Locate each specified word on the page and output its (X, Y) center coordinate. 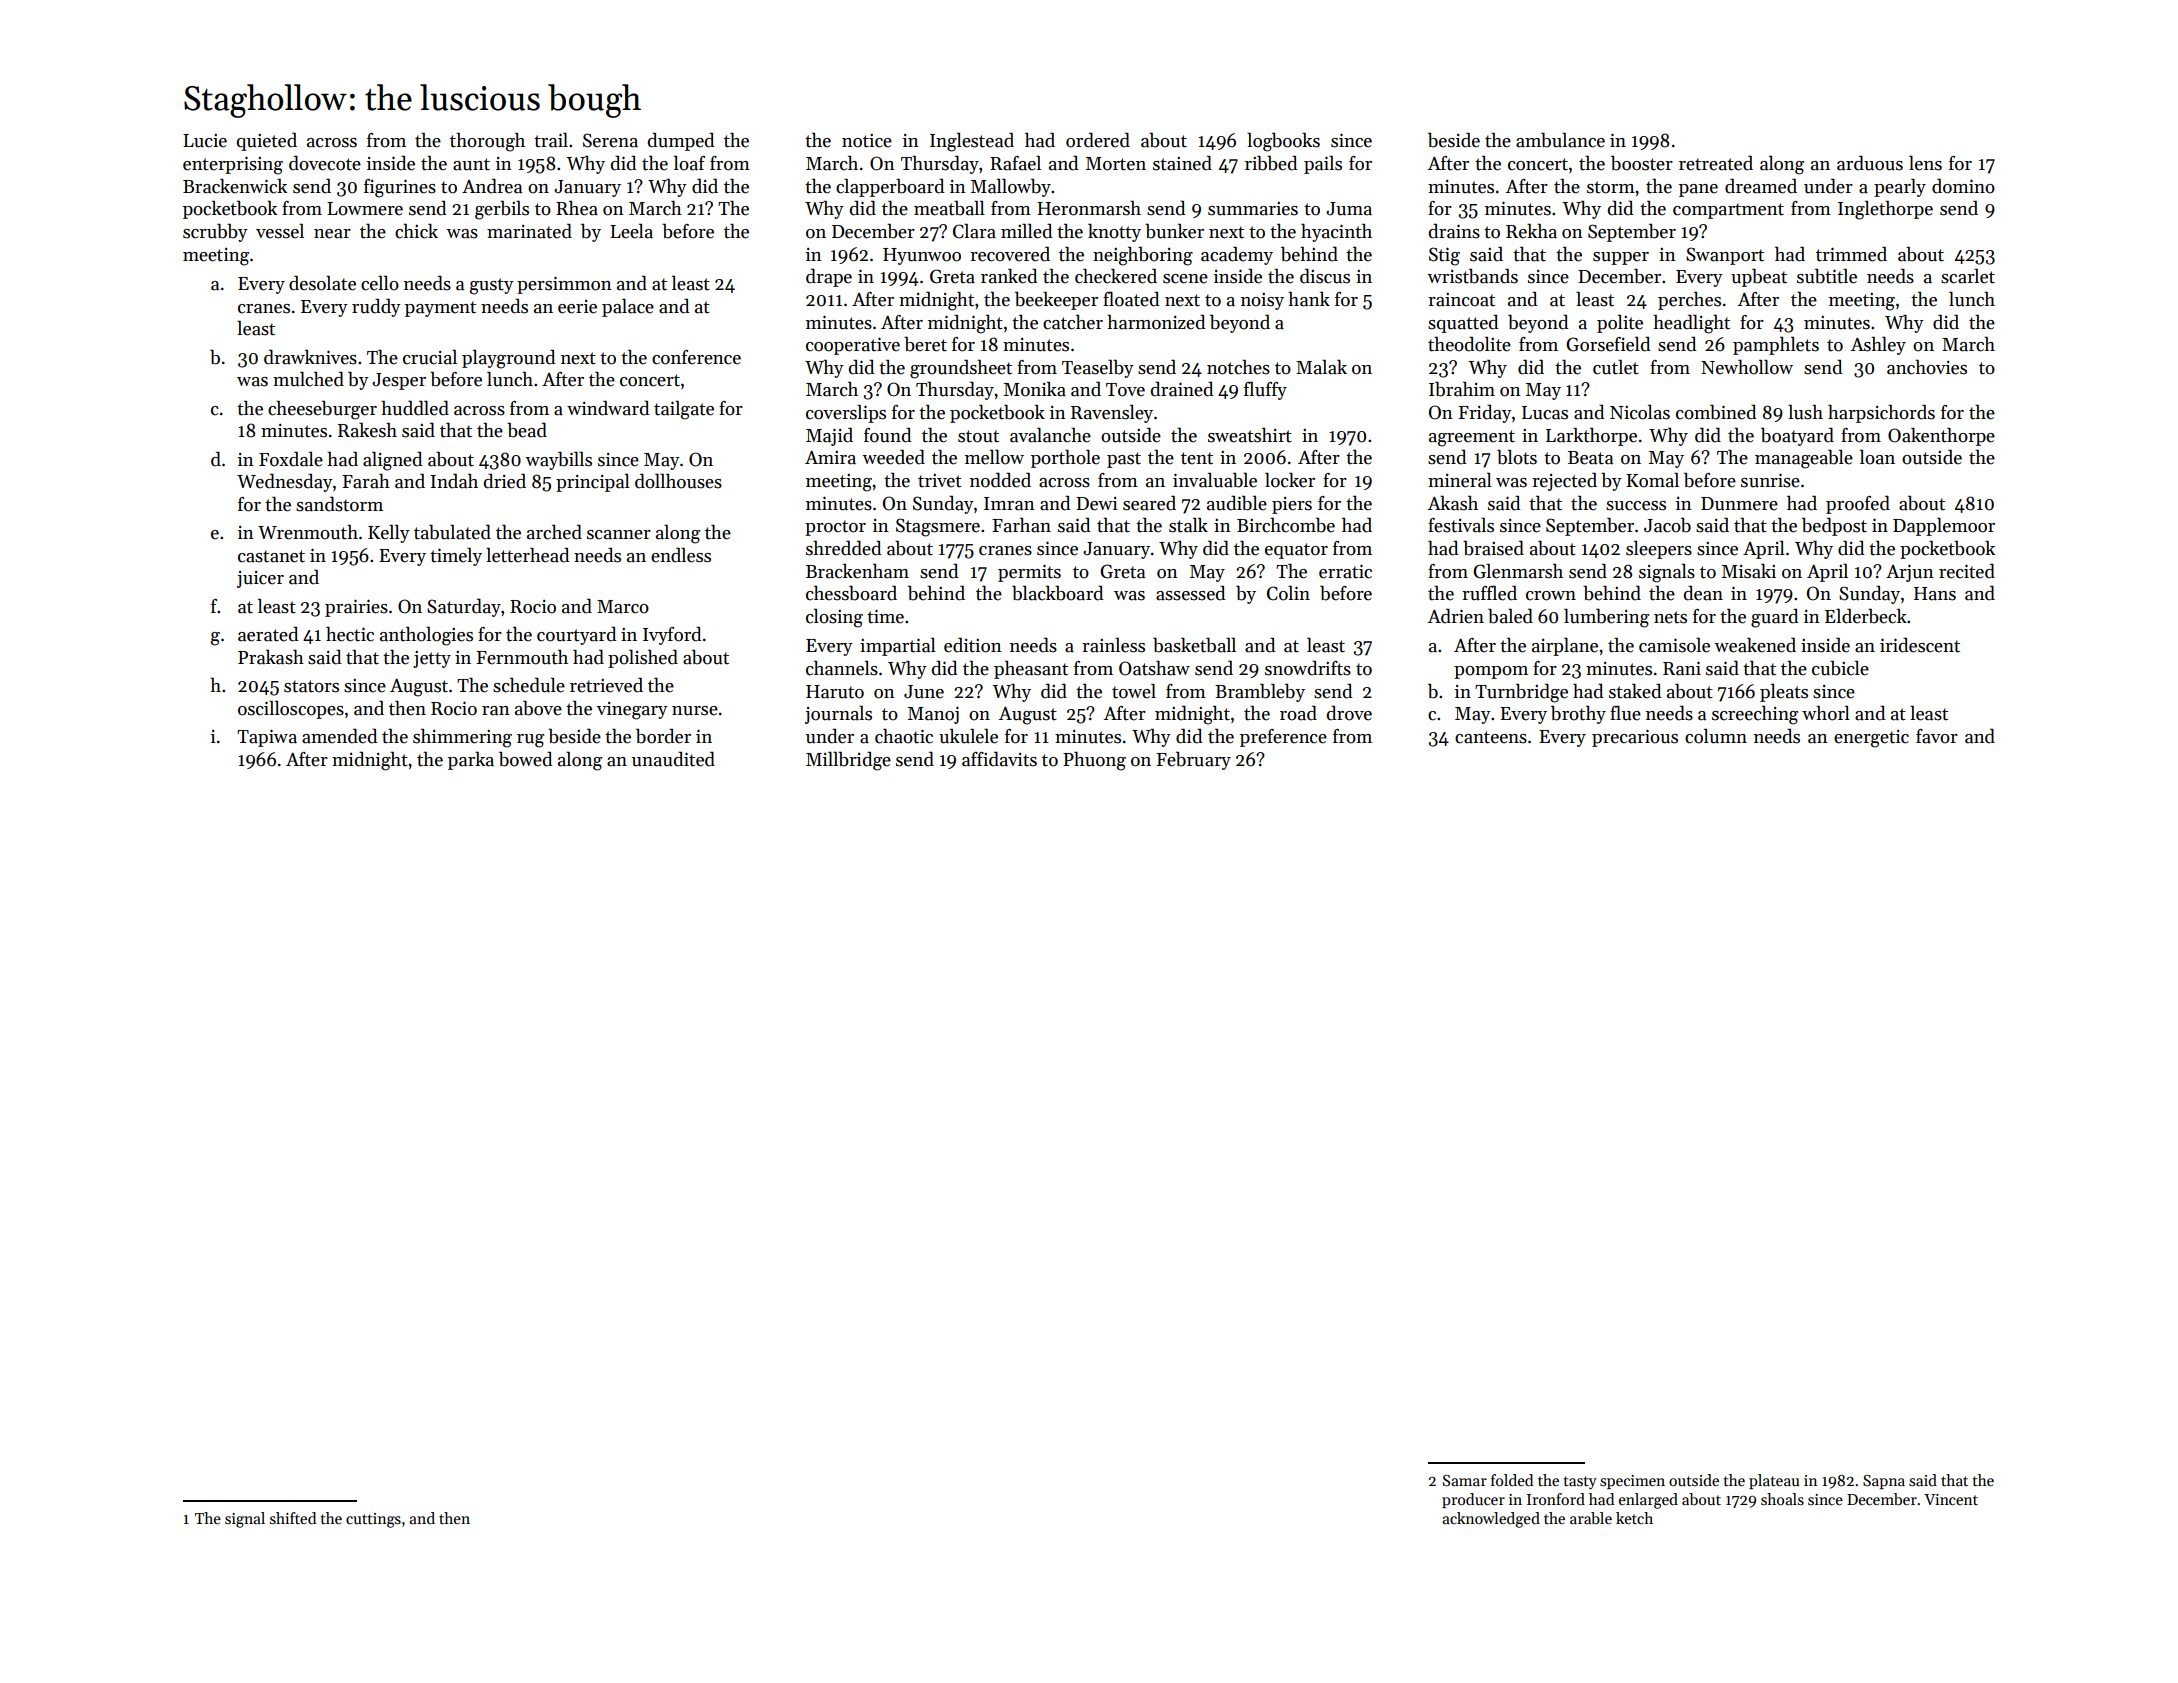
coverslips (846, 413)
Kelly (389, 533)
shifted (293, 1518)
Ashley (1878, 345)
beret (925, 344)
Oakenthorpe (1941, 436)
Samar (1465, 1480)
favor (1937, 736)
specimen (1632, 1482)
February (1193, 760)
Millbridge (848, 761)
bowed (525, 759)
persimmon (564, 285)
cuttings (373, 1520)
